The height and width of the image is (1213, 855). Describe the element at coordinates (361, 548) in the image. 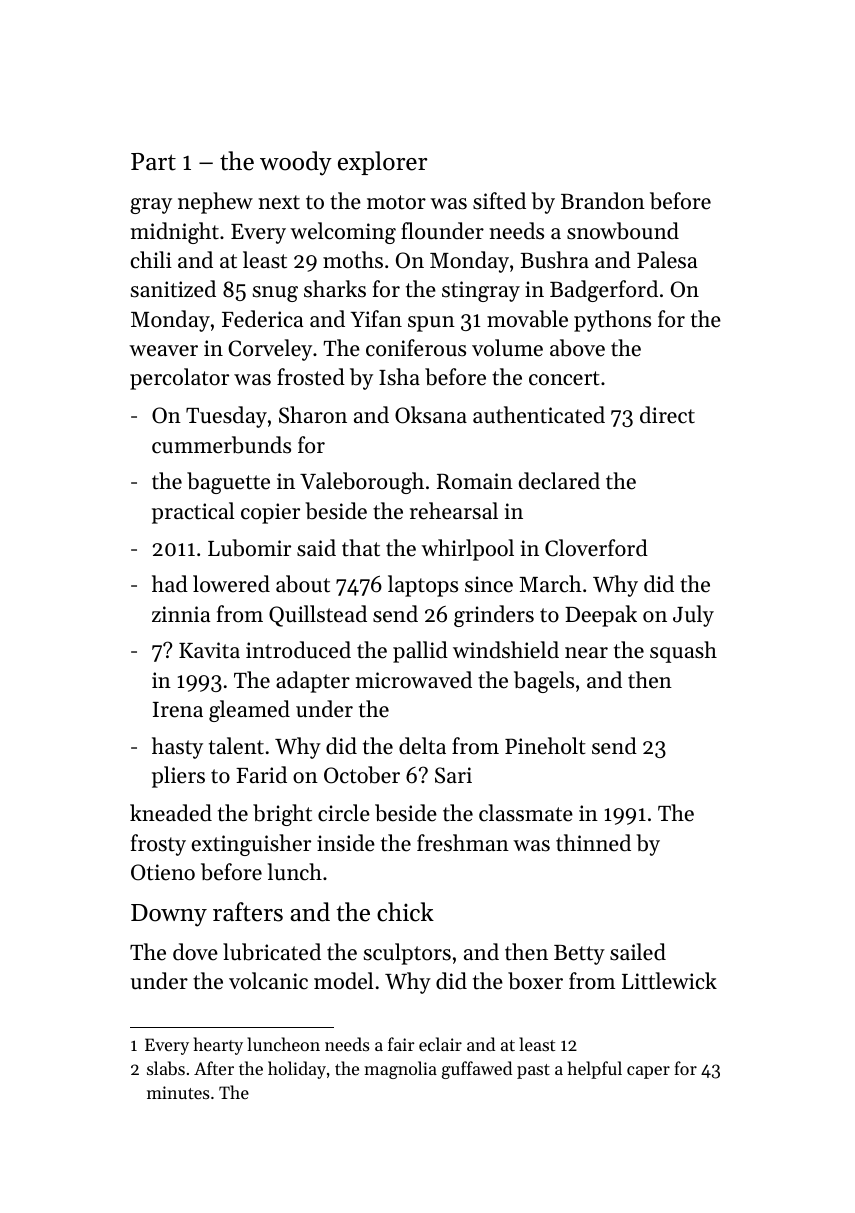

I see `that` at that location.
